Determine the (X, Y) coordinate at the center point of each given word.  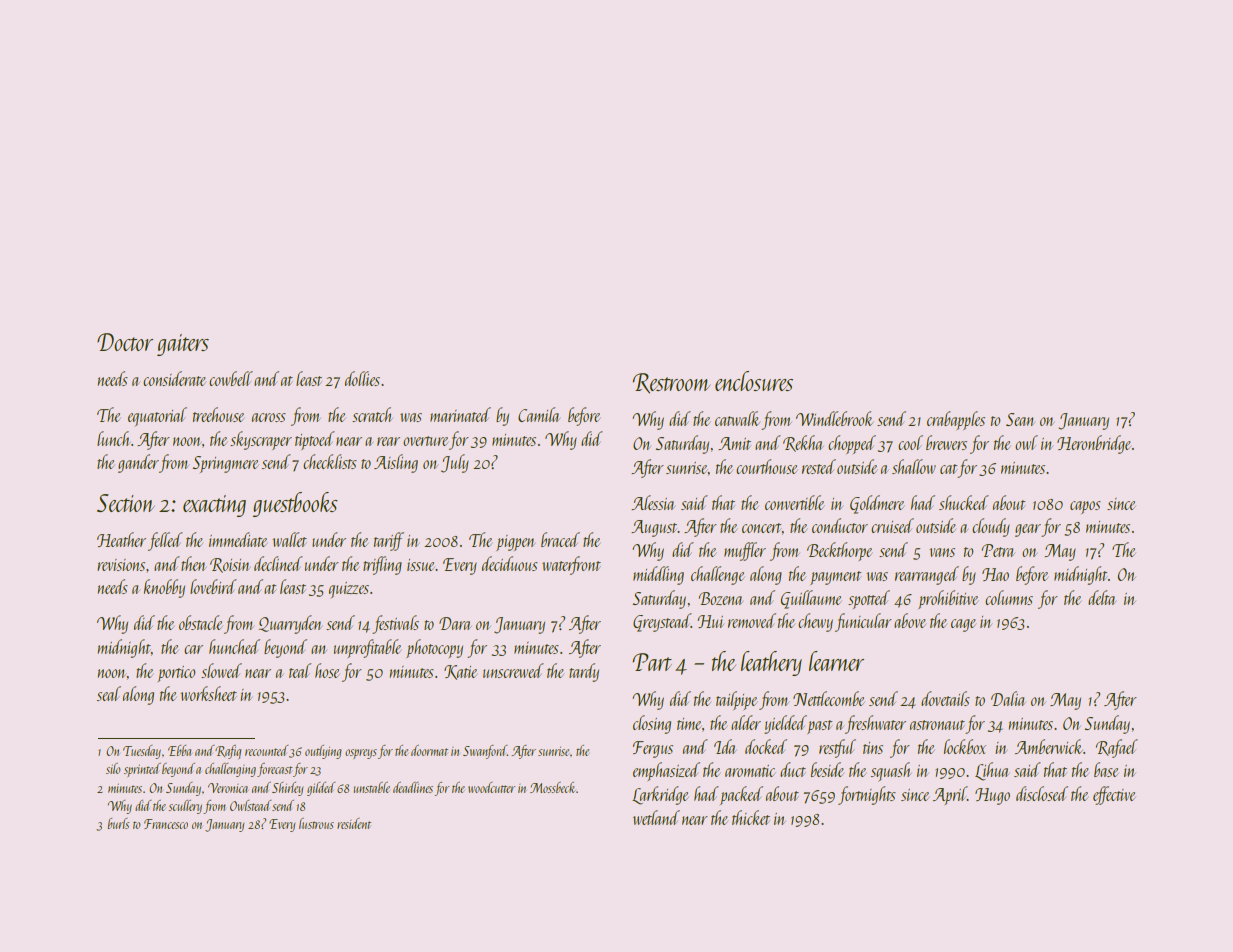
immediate (238, 539)
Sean (1020, 419)
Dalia (1008, 698)
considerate (174, 378)
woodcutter (491, 787)
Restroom (671, 383)
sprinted (142, 770)
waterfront (571, 565)
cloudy (991, 527)
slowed (221, 670)
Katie (460, 672)
